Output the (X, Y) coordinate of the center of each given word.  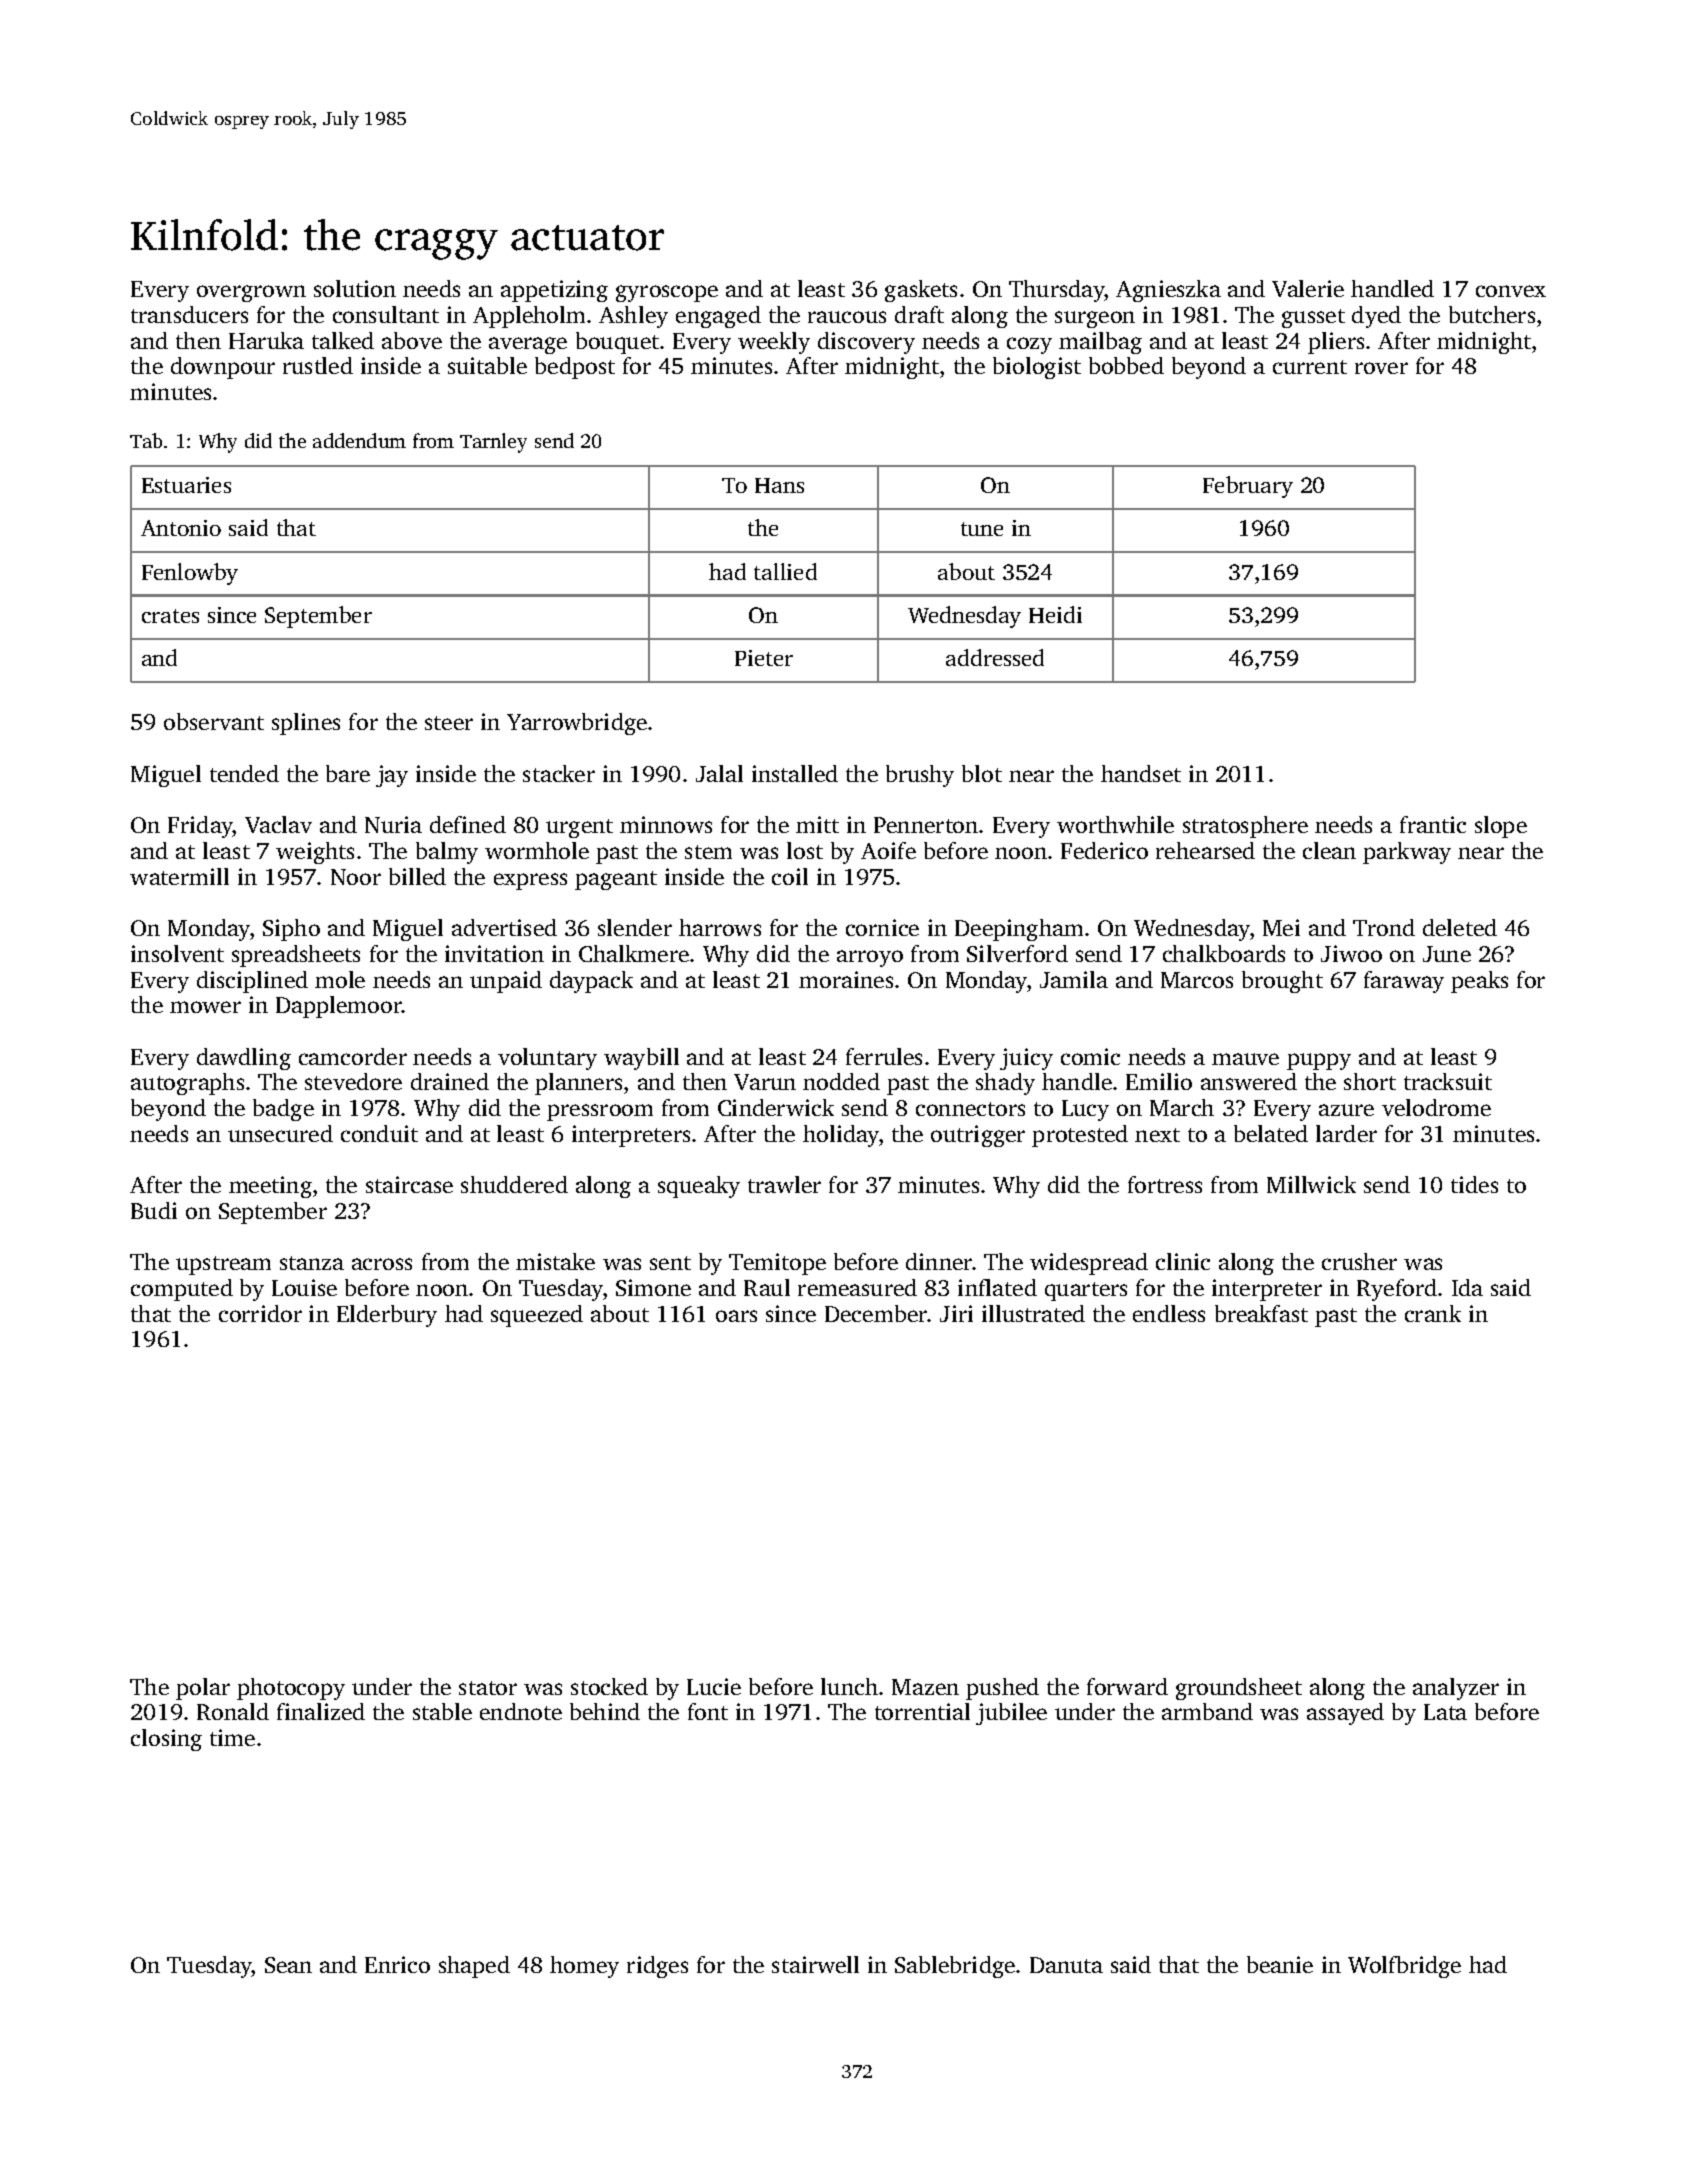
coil (790, 876)
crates (170, 616)
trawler (784, 1184)
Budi (154, 1210)
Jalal (719, 773)
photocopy (291, 1689)
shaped (474, 1967)
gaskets (921, 291)
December (876, 1313)
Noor (356, 877)
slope (1501, 827)
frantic (1433, 824)
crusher (1359, 1261)
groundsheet (1239, 1689)
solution (355, 288)
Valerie (1308, 288)
